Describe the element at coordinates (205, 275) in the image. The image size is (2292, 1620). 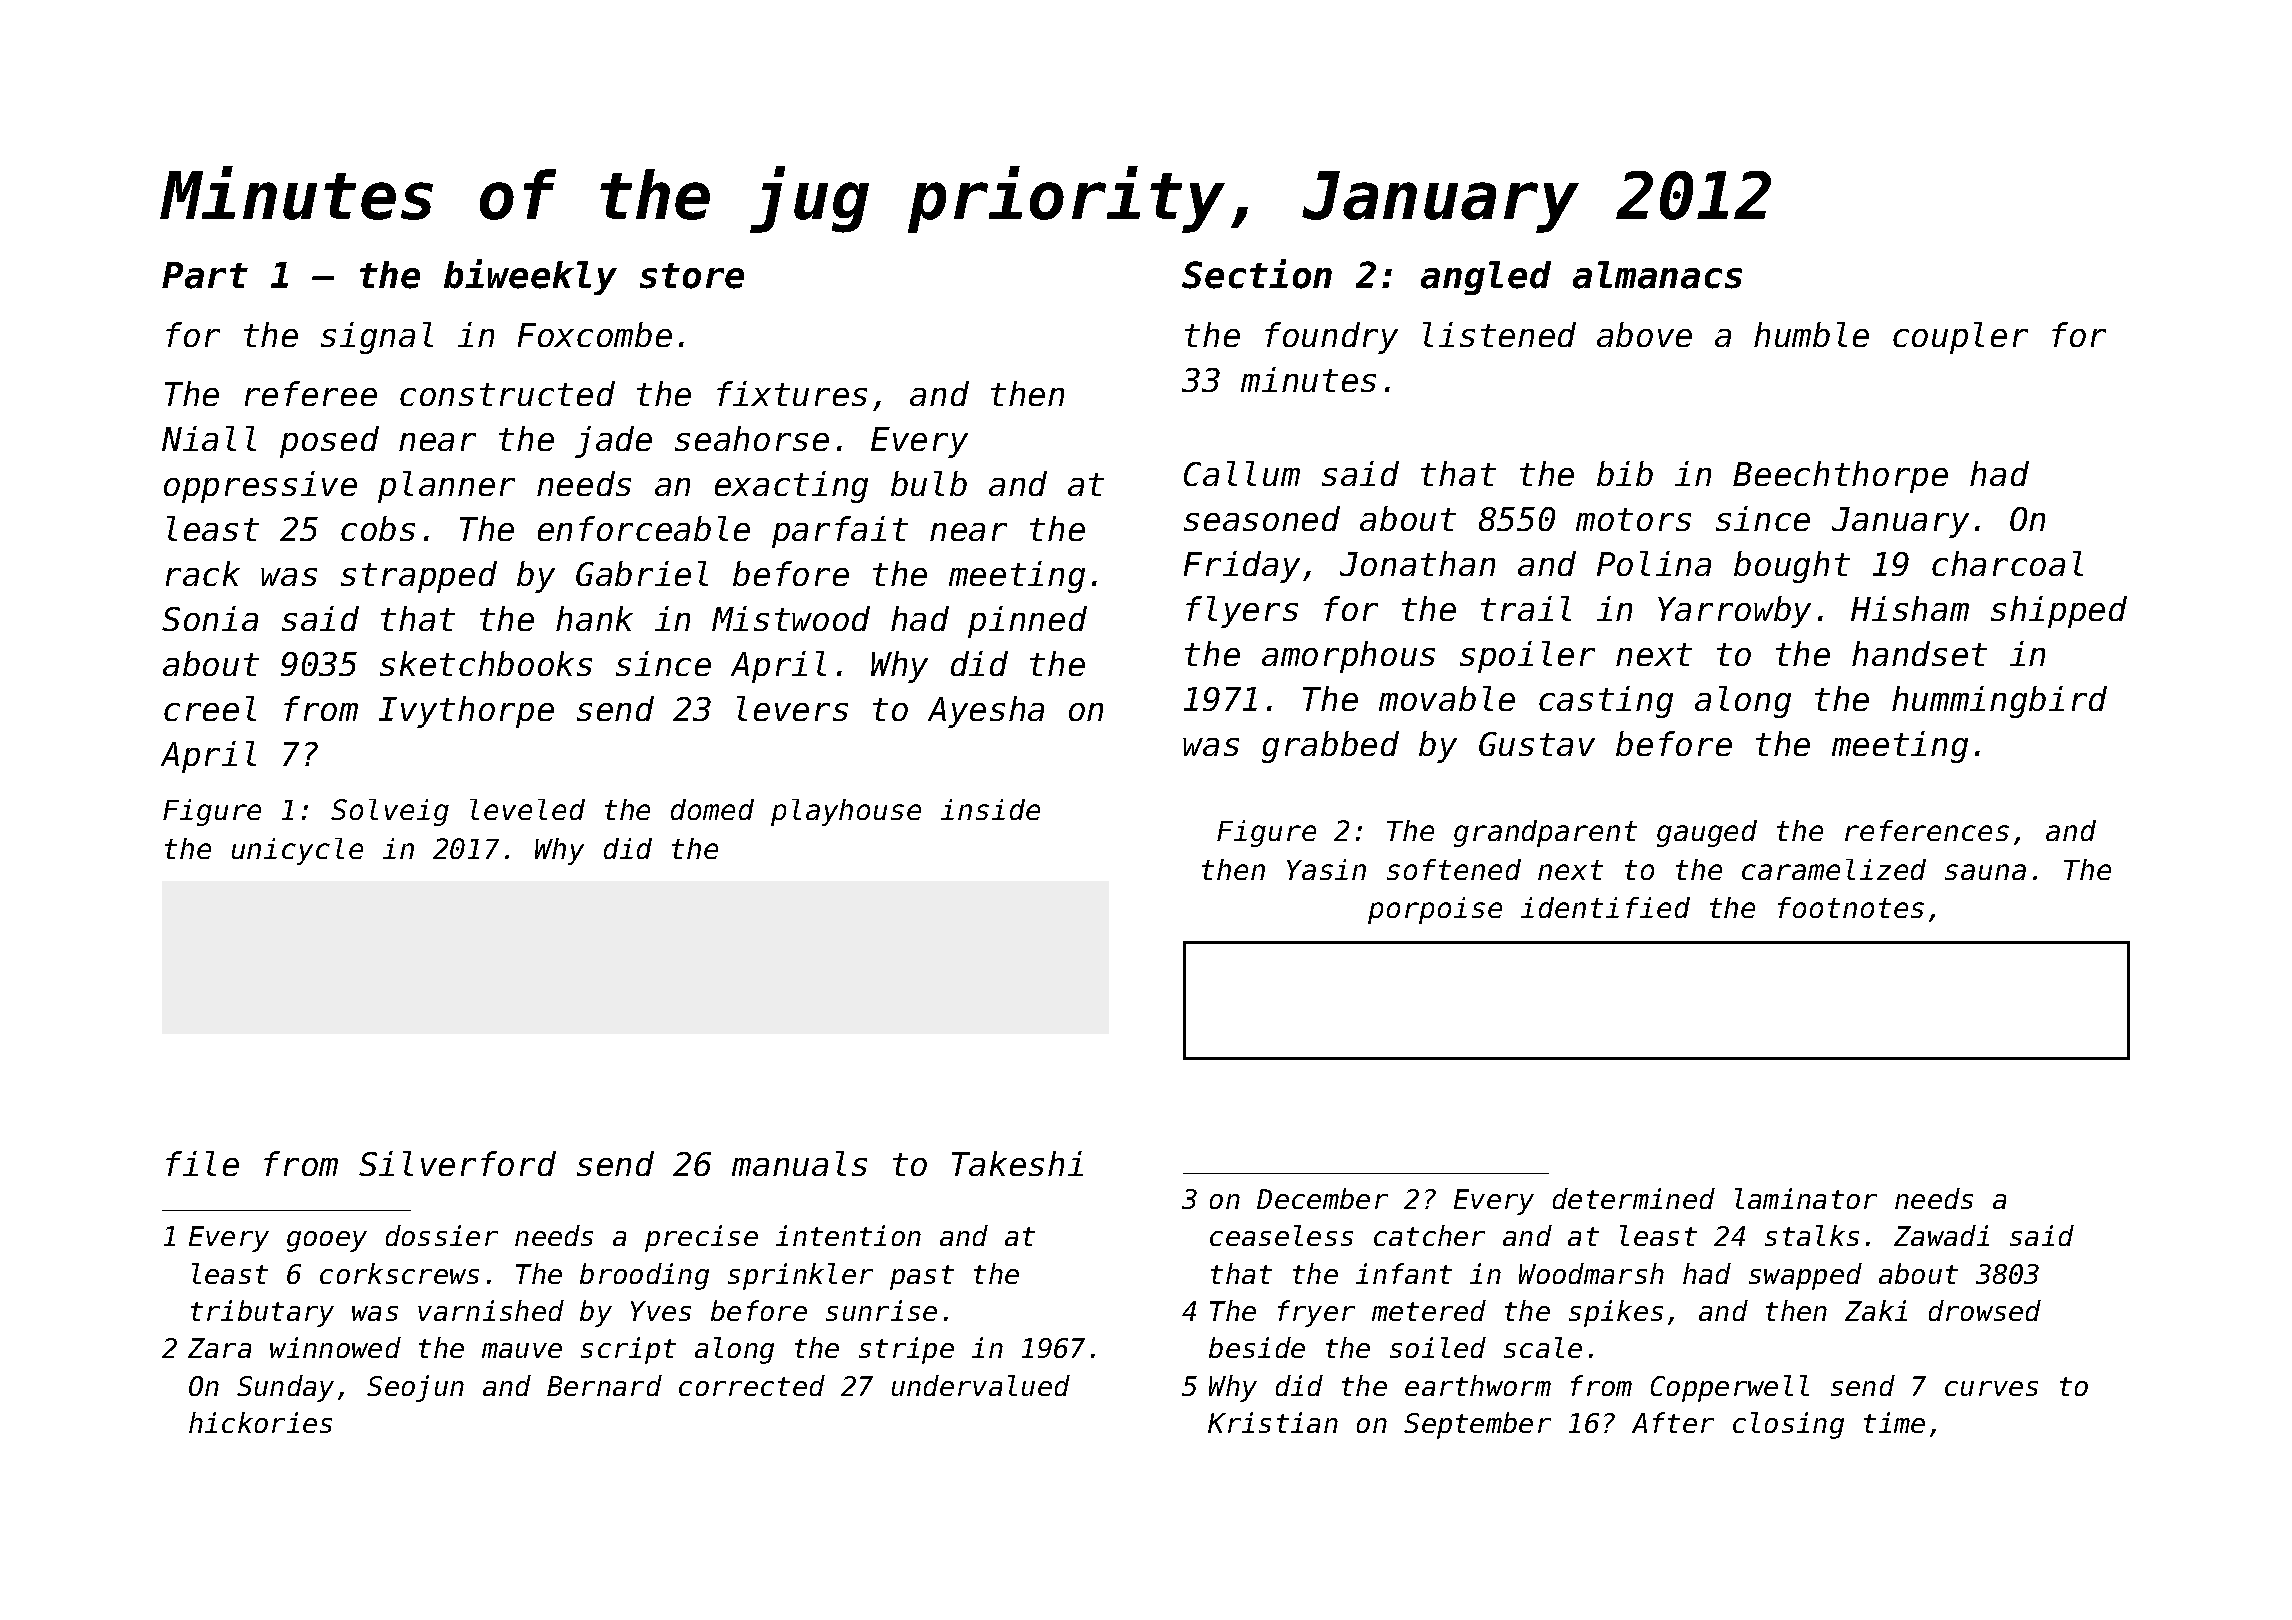
I see `Part` at that location.
